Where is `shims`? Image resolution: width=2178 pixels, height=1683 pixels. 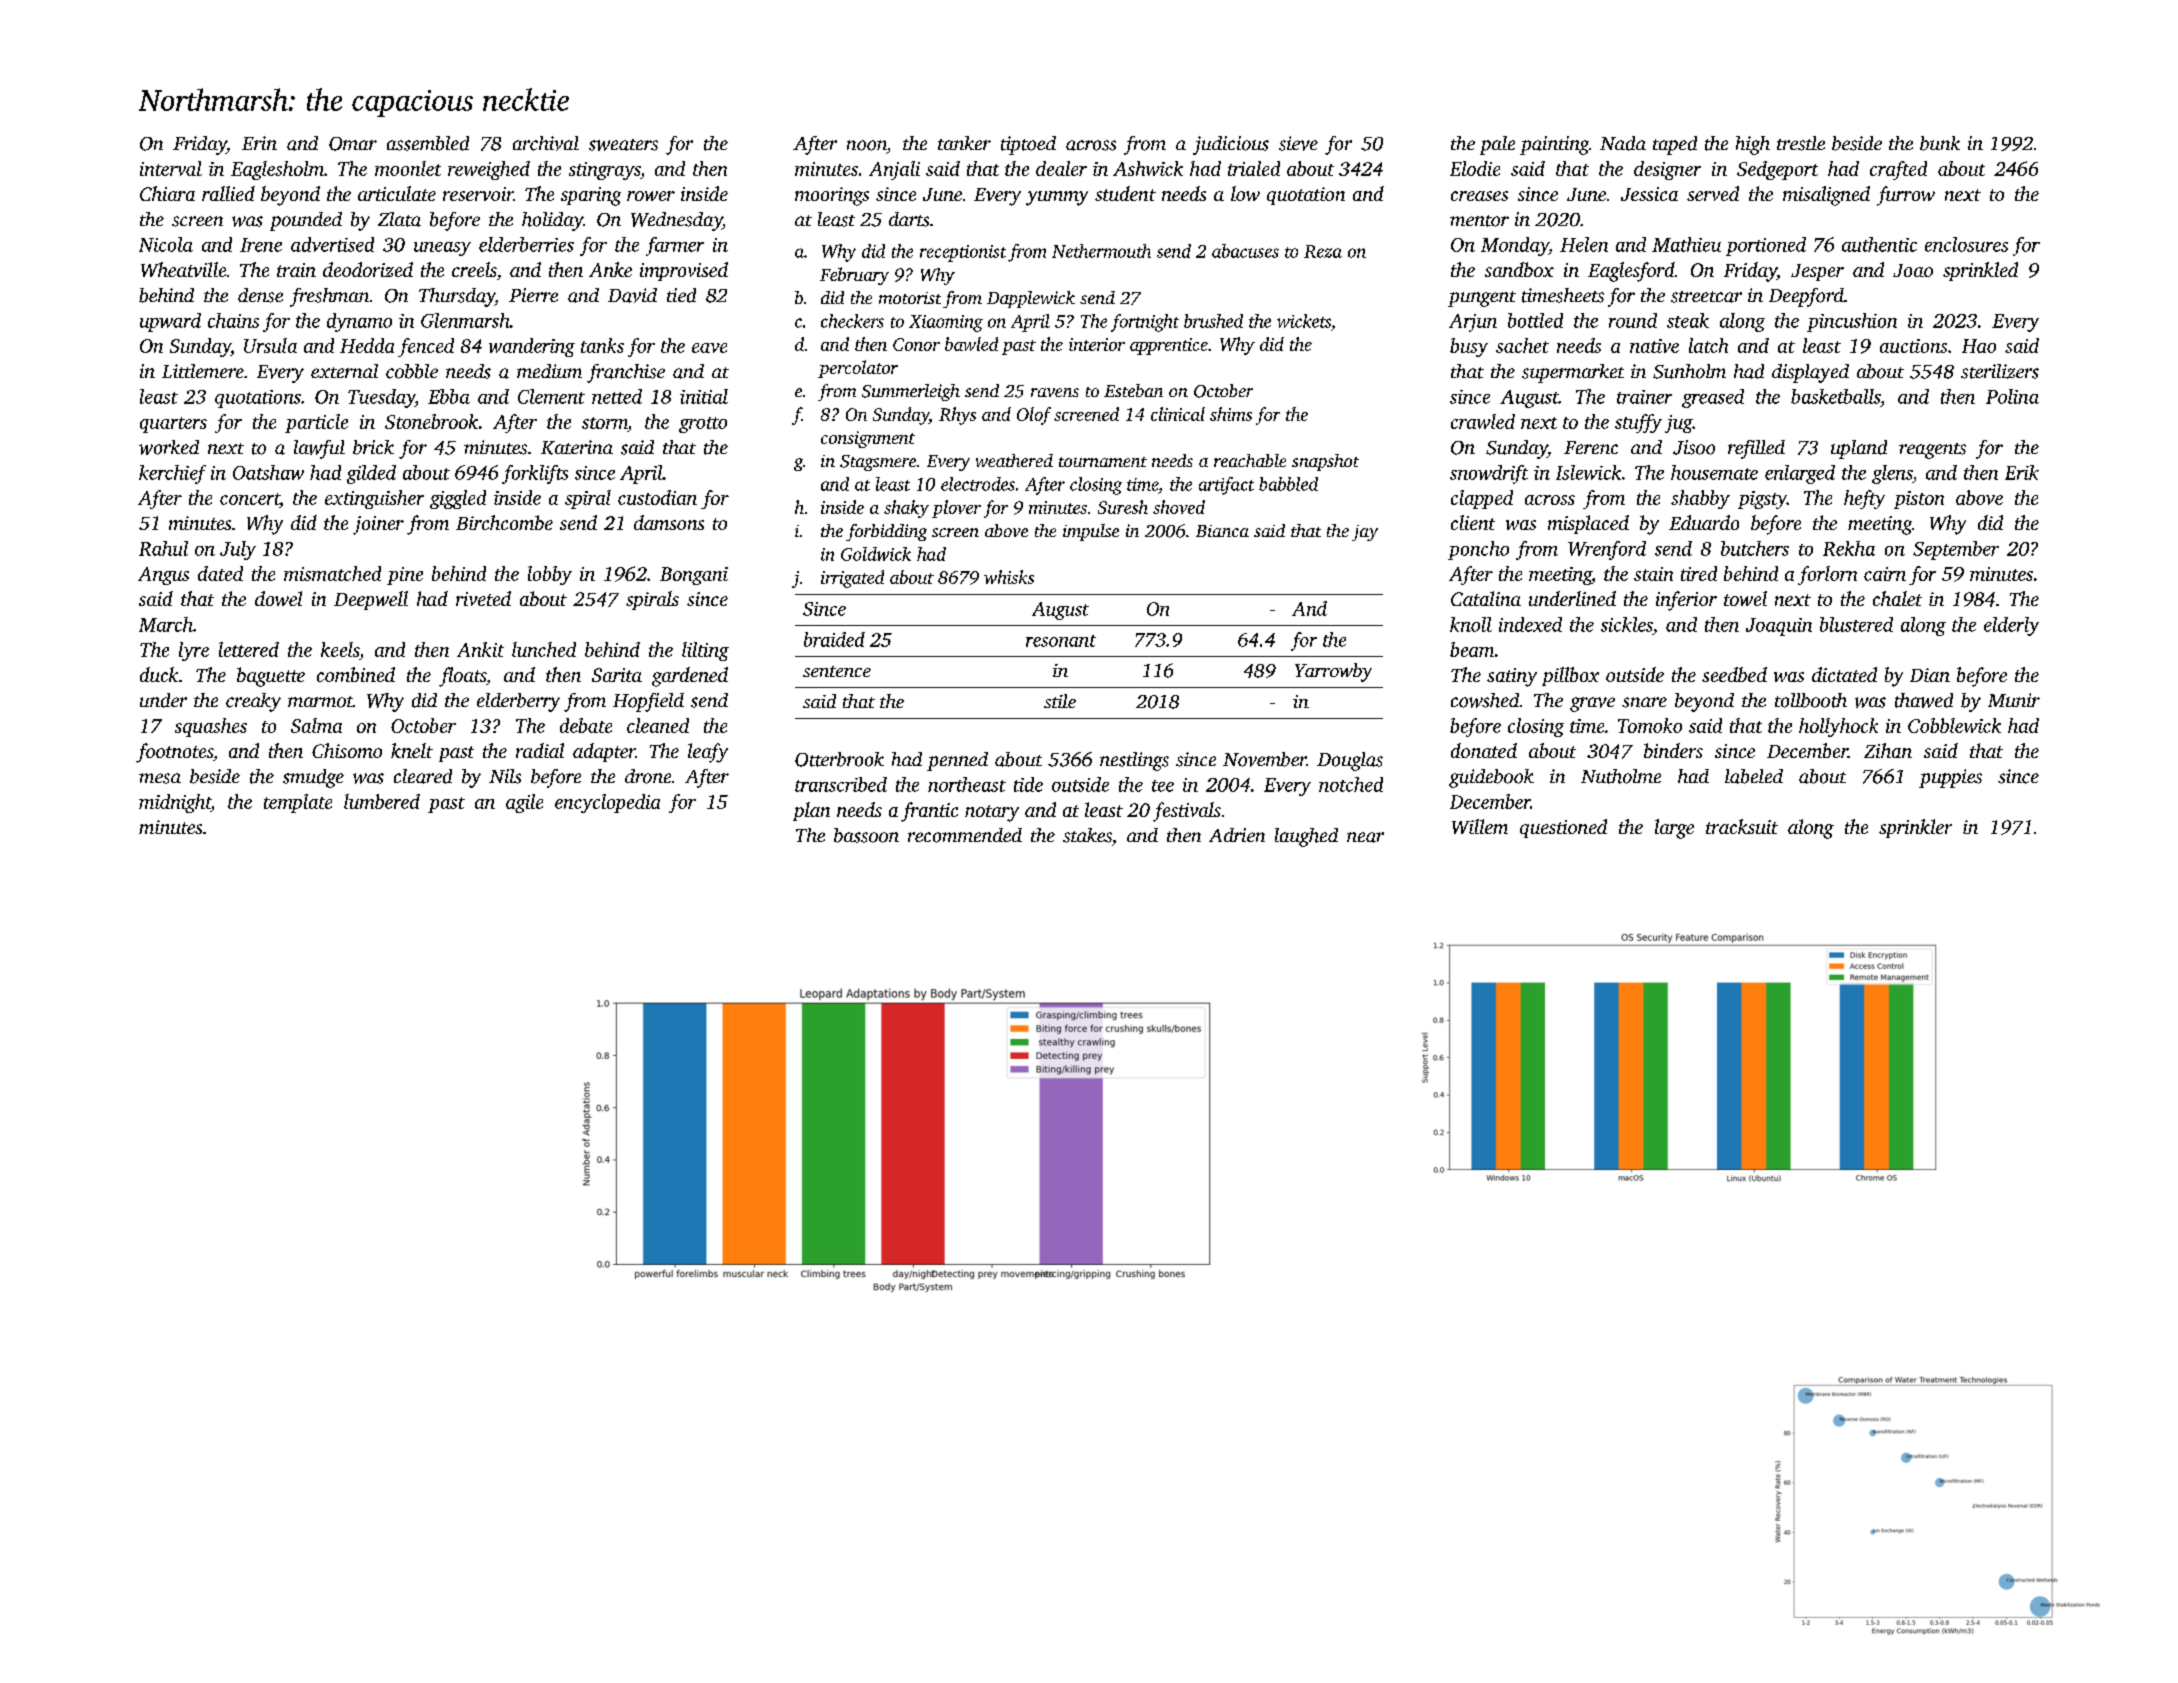
shims is located at coordinates (1231, 414).
